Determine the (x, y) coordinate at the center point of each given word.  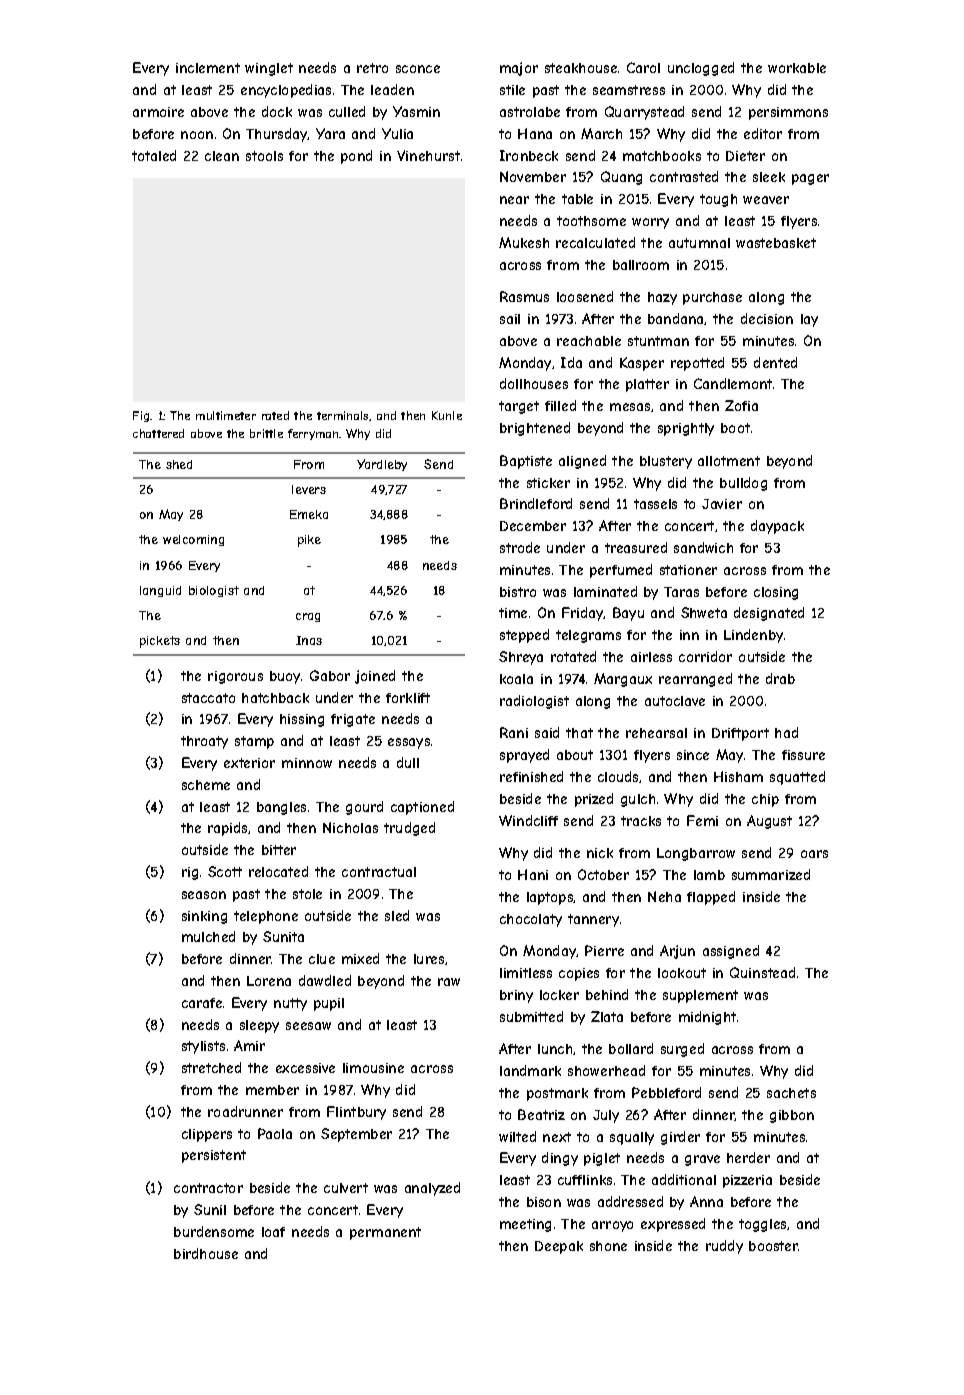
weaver (766, 200)
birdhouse (206, 1253)
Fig (142, 416)
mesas (630, 407)
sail (510, 319)
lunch (555, 1049)
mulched (208, 936)
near (514, 200)
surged (682, 1050)
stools (264, 156)
